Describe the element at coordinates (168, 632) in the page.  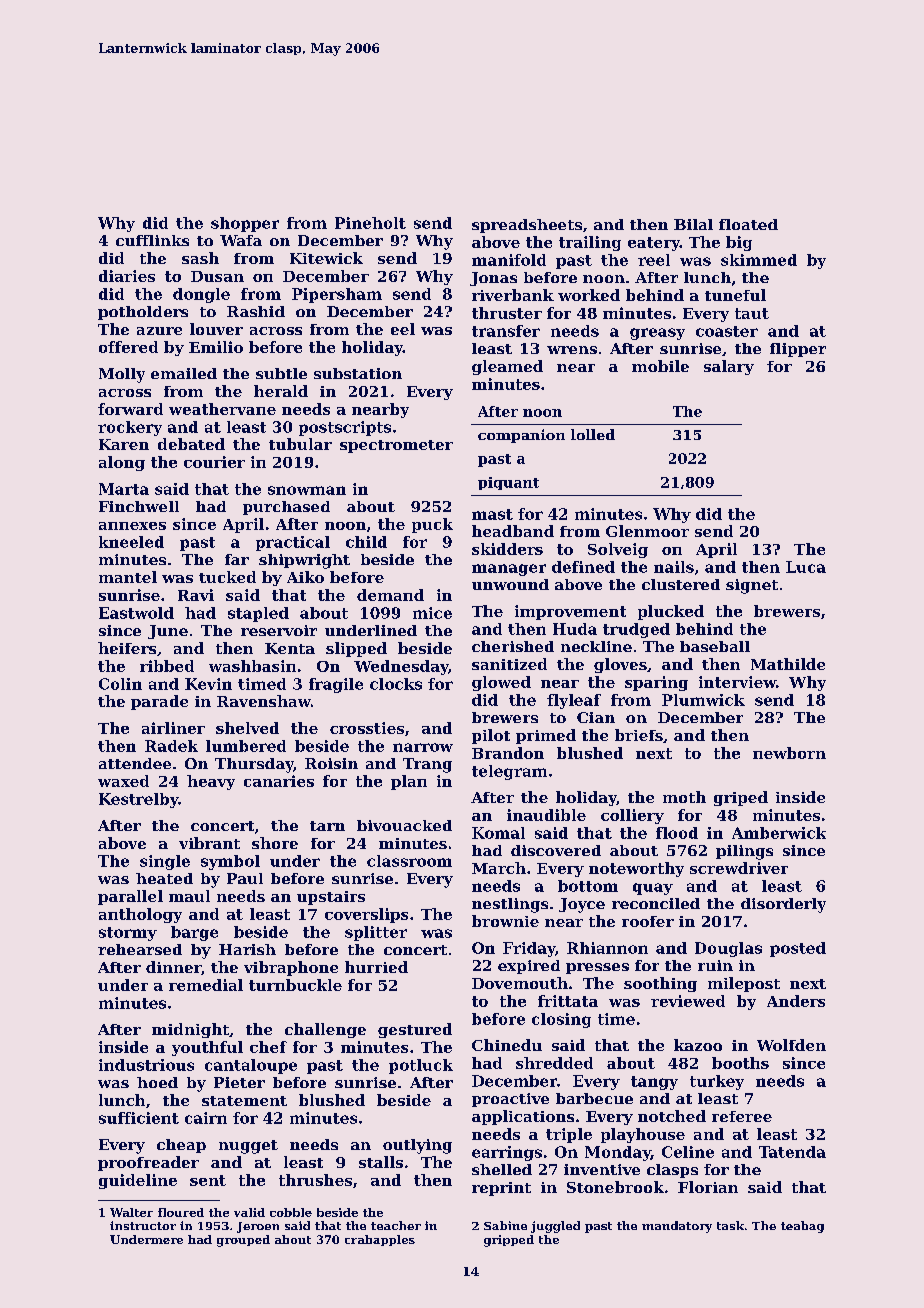
I see `June` at that location.
